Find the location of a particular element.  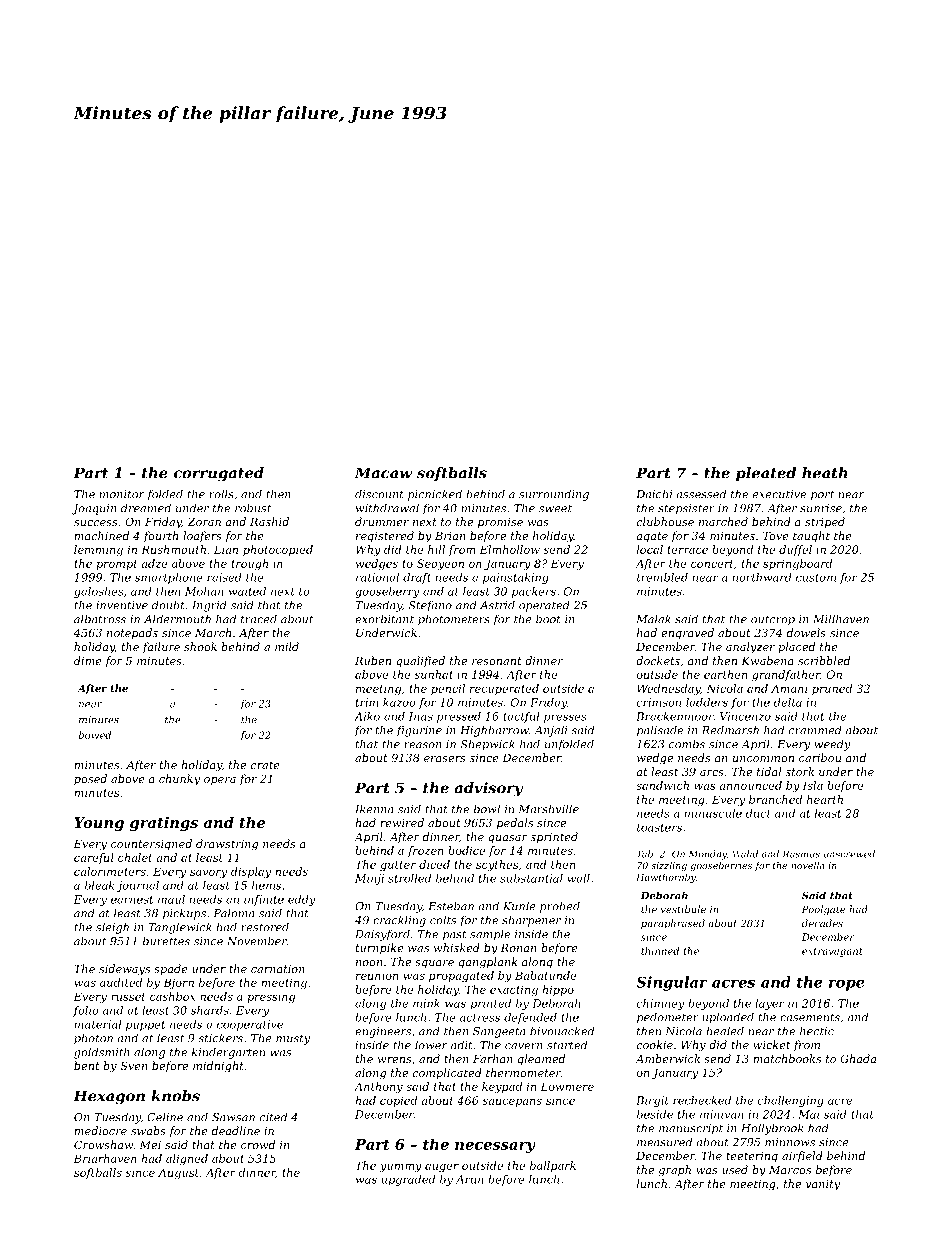

crate is located at coordinates (265, 765).
